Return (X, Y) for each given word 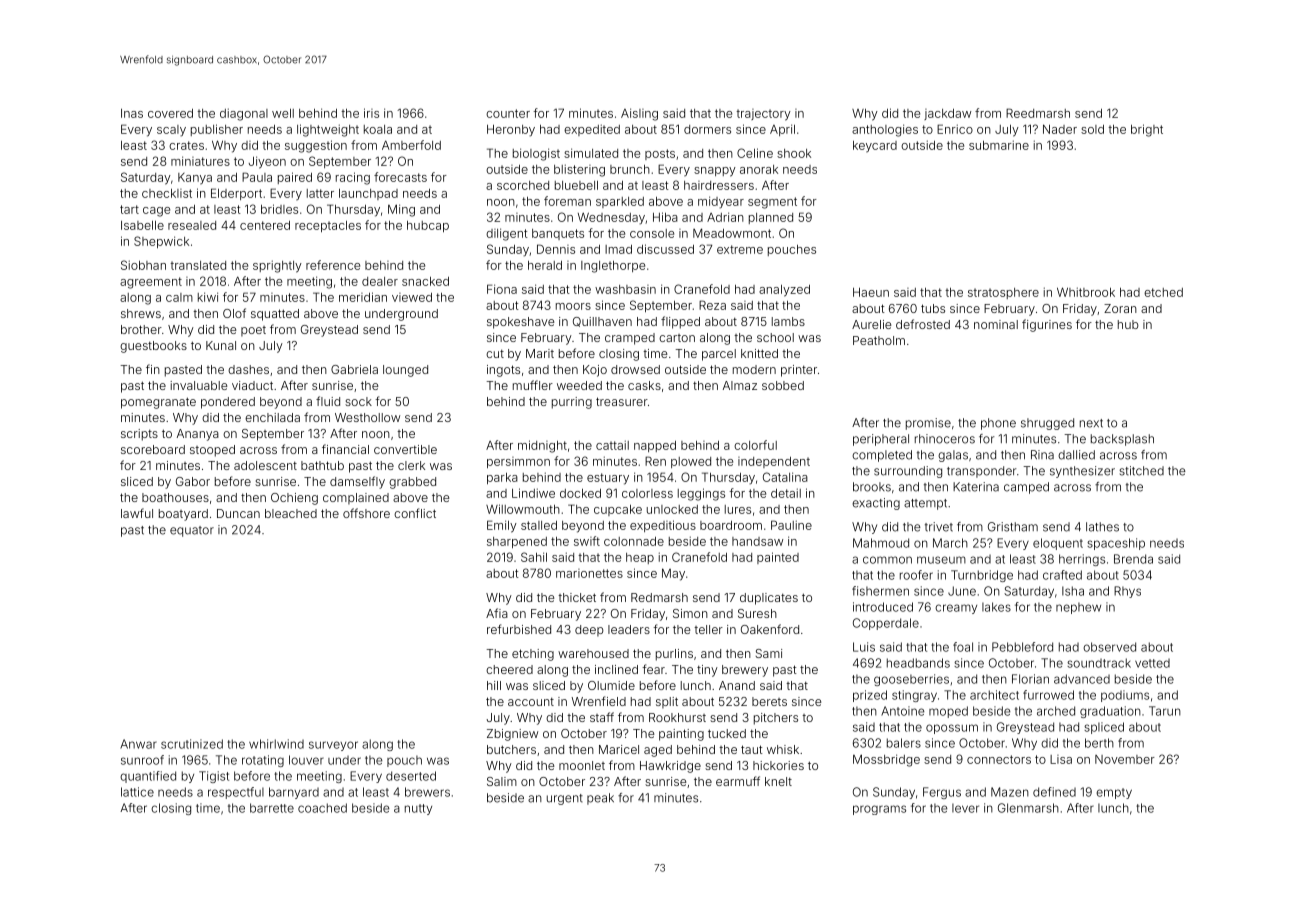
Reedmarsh (1038, 113)
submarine (999, 145)
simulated (591, 153)
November (1125, 759)
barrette (272, 808)
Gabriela (354, 369)
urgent (565, 799)
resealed (192, 225)
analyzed (784, 291)
